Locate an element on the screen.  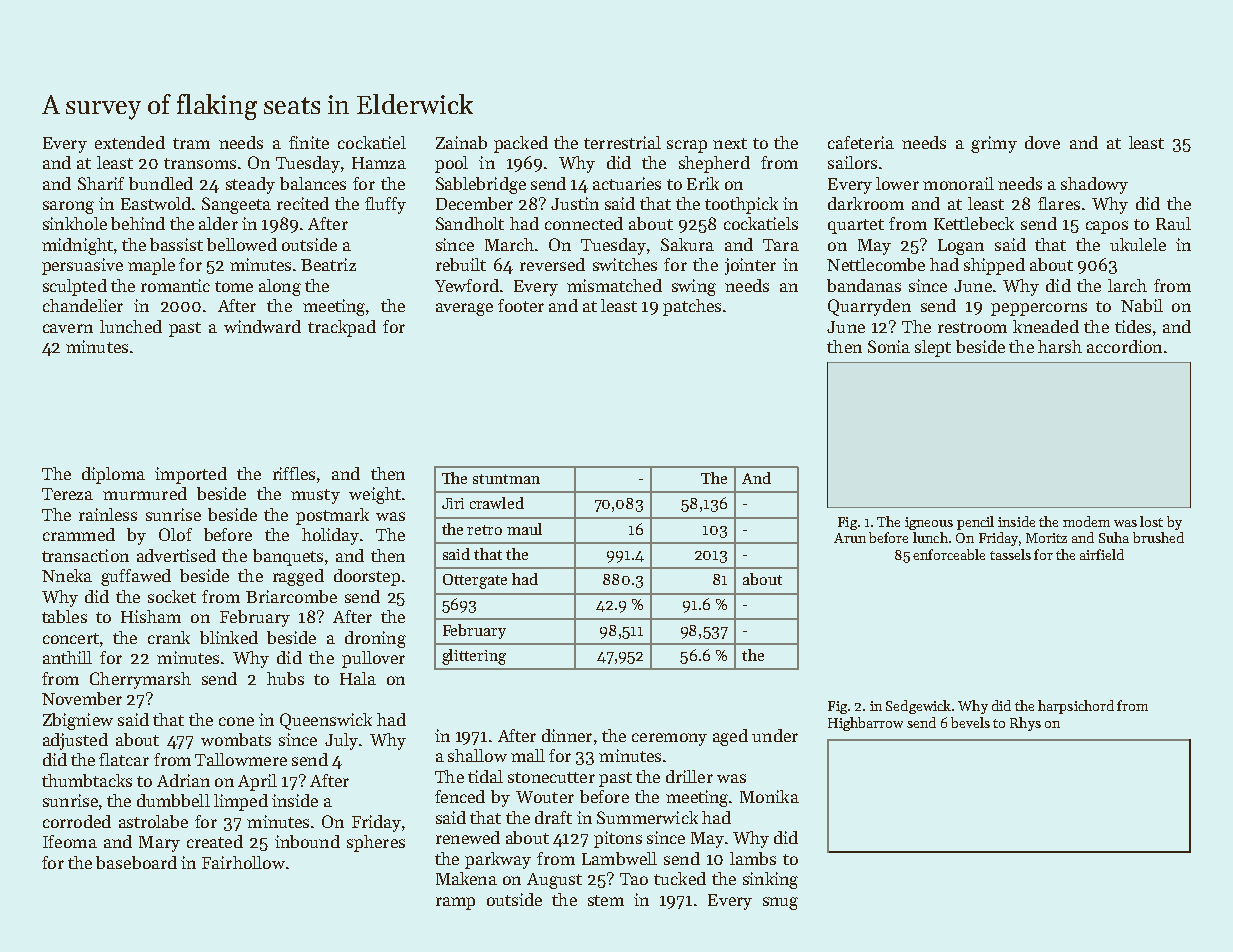
pool is located at coordinates (451, 164).
